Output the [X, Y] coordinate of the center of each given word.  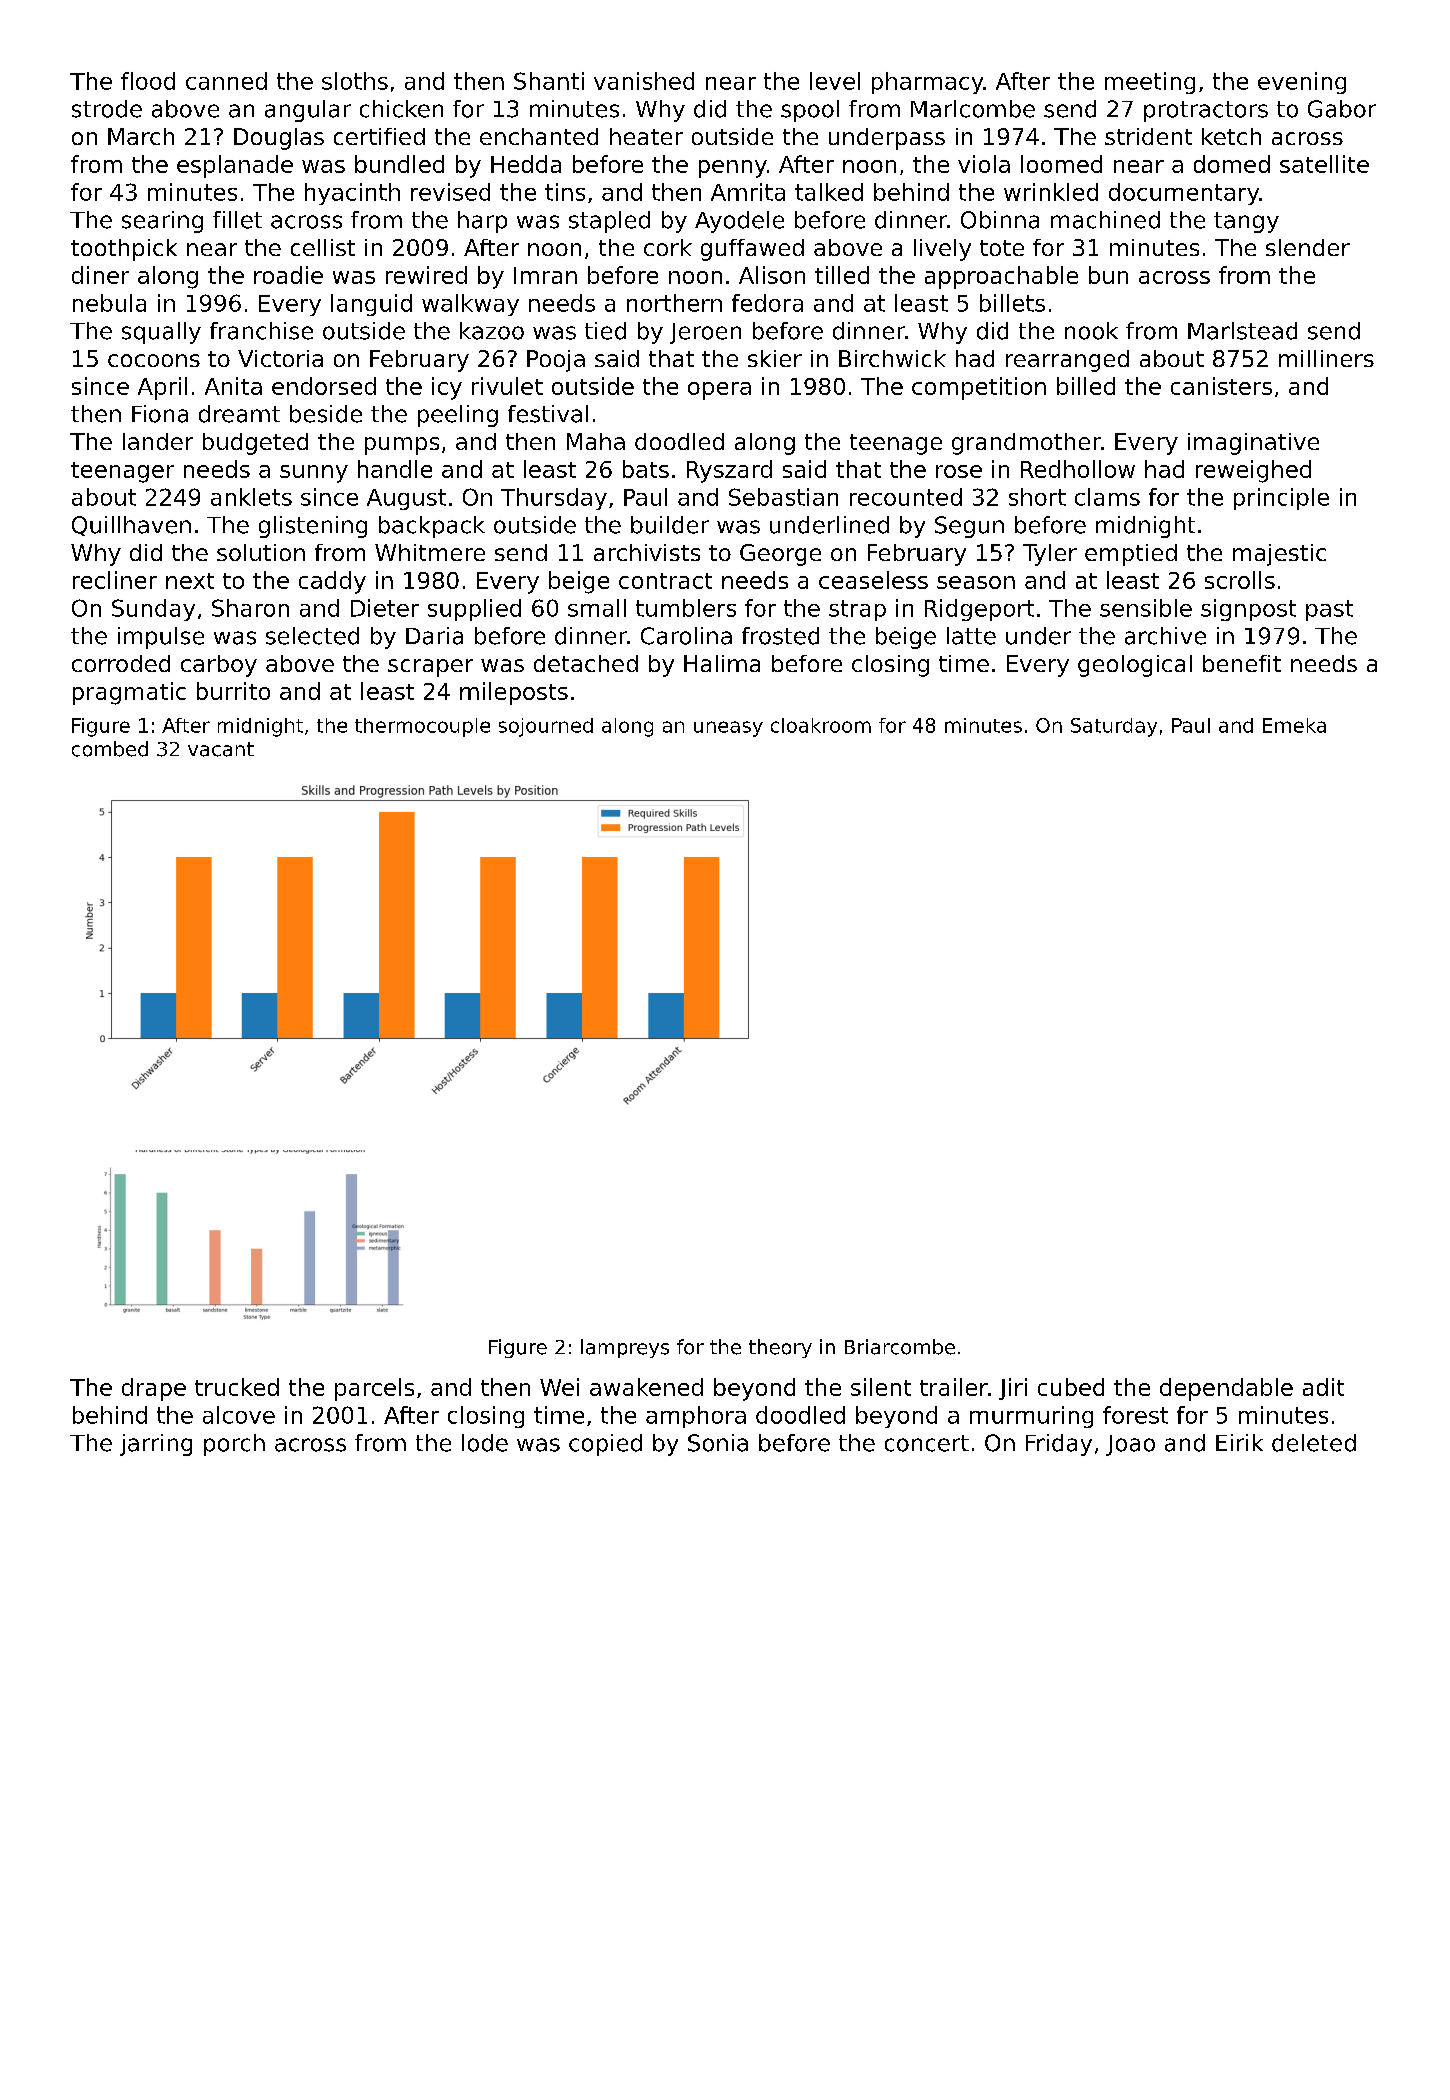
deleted [1314, 1443]
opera [719, 391]
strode [107, 109]
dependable [1226, 1389]
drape [154, 1389]
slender [1308, 247]
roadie [288, 275]
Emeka [1294, 725]
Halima [722, 663]
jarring [156, 1445]
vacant [221, 749]
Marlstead [1242, 331]
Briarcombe [900, 1347]
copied [605, 1445]
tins [565, 192]
